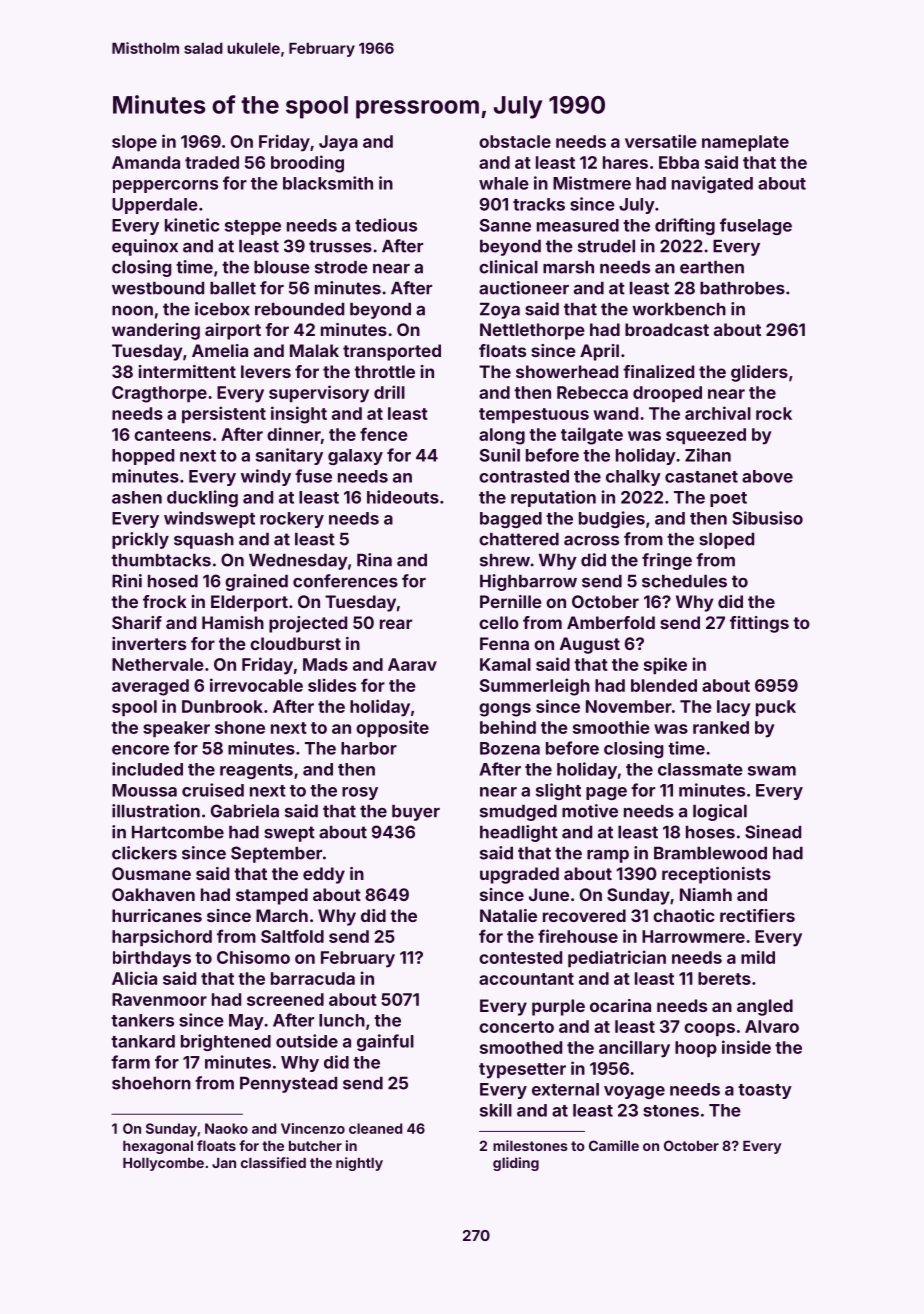  I want to click on Sunil, so click(500, 455).
